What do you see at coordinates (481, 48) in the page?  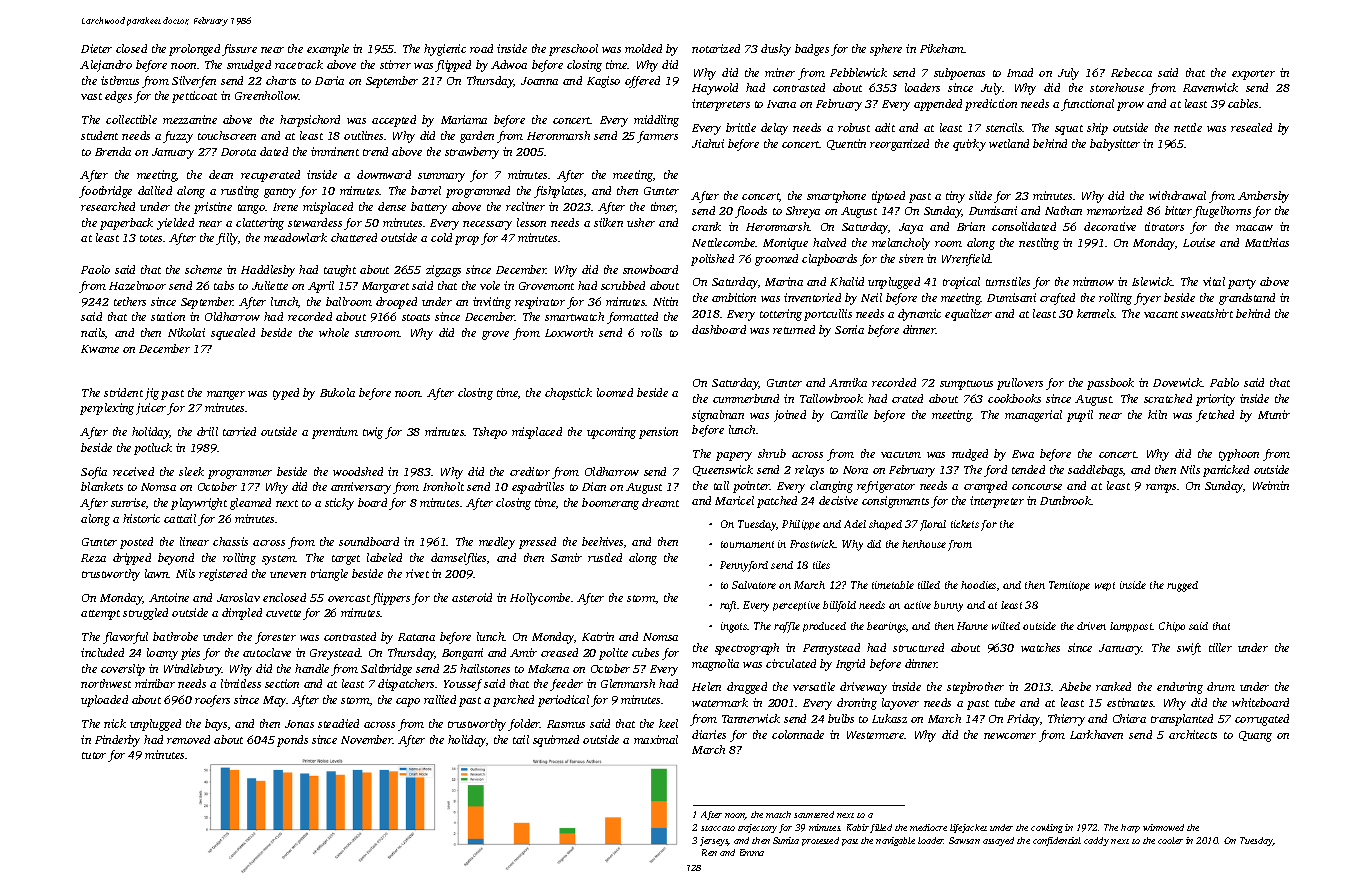 I see `road` at bounding box center [481, 48].
